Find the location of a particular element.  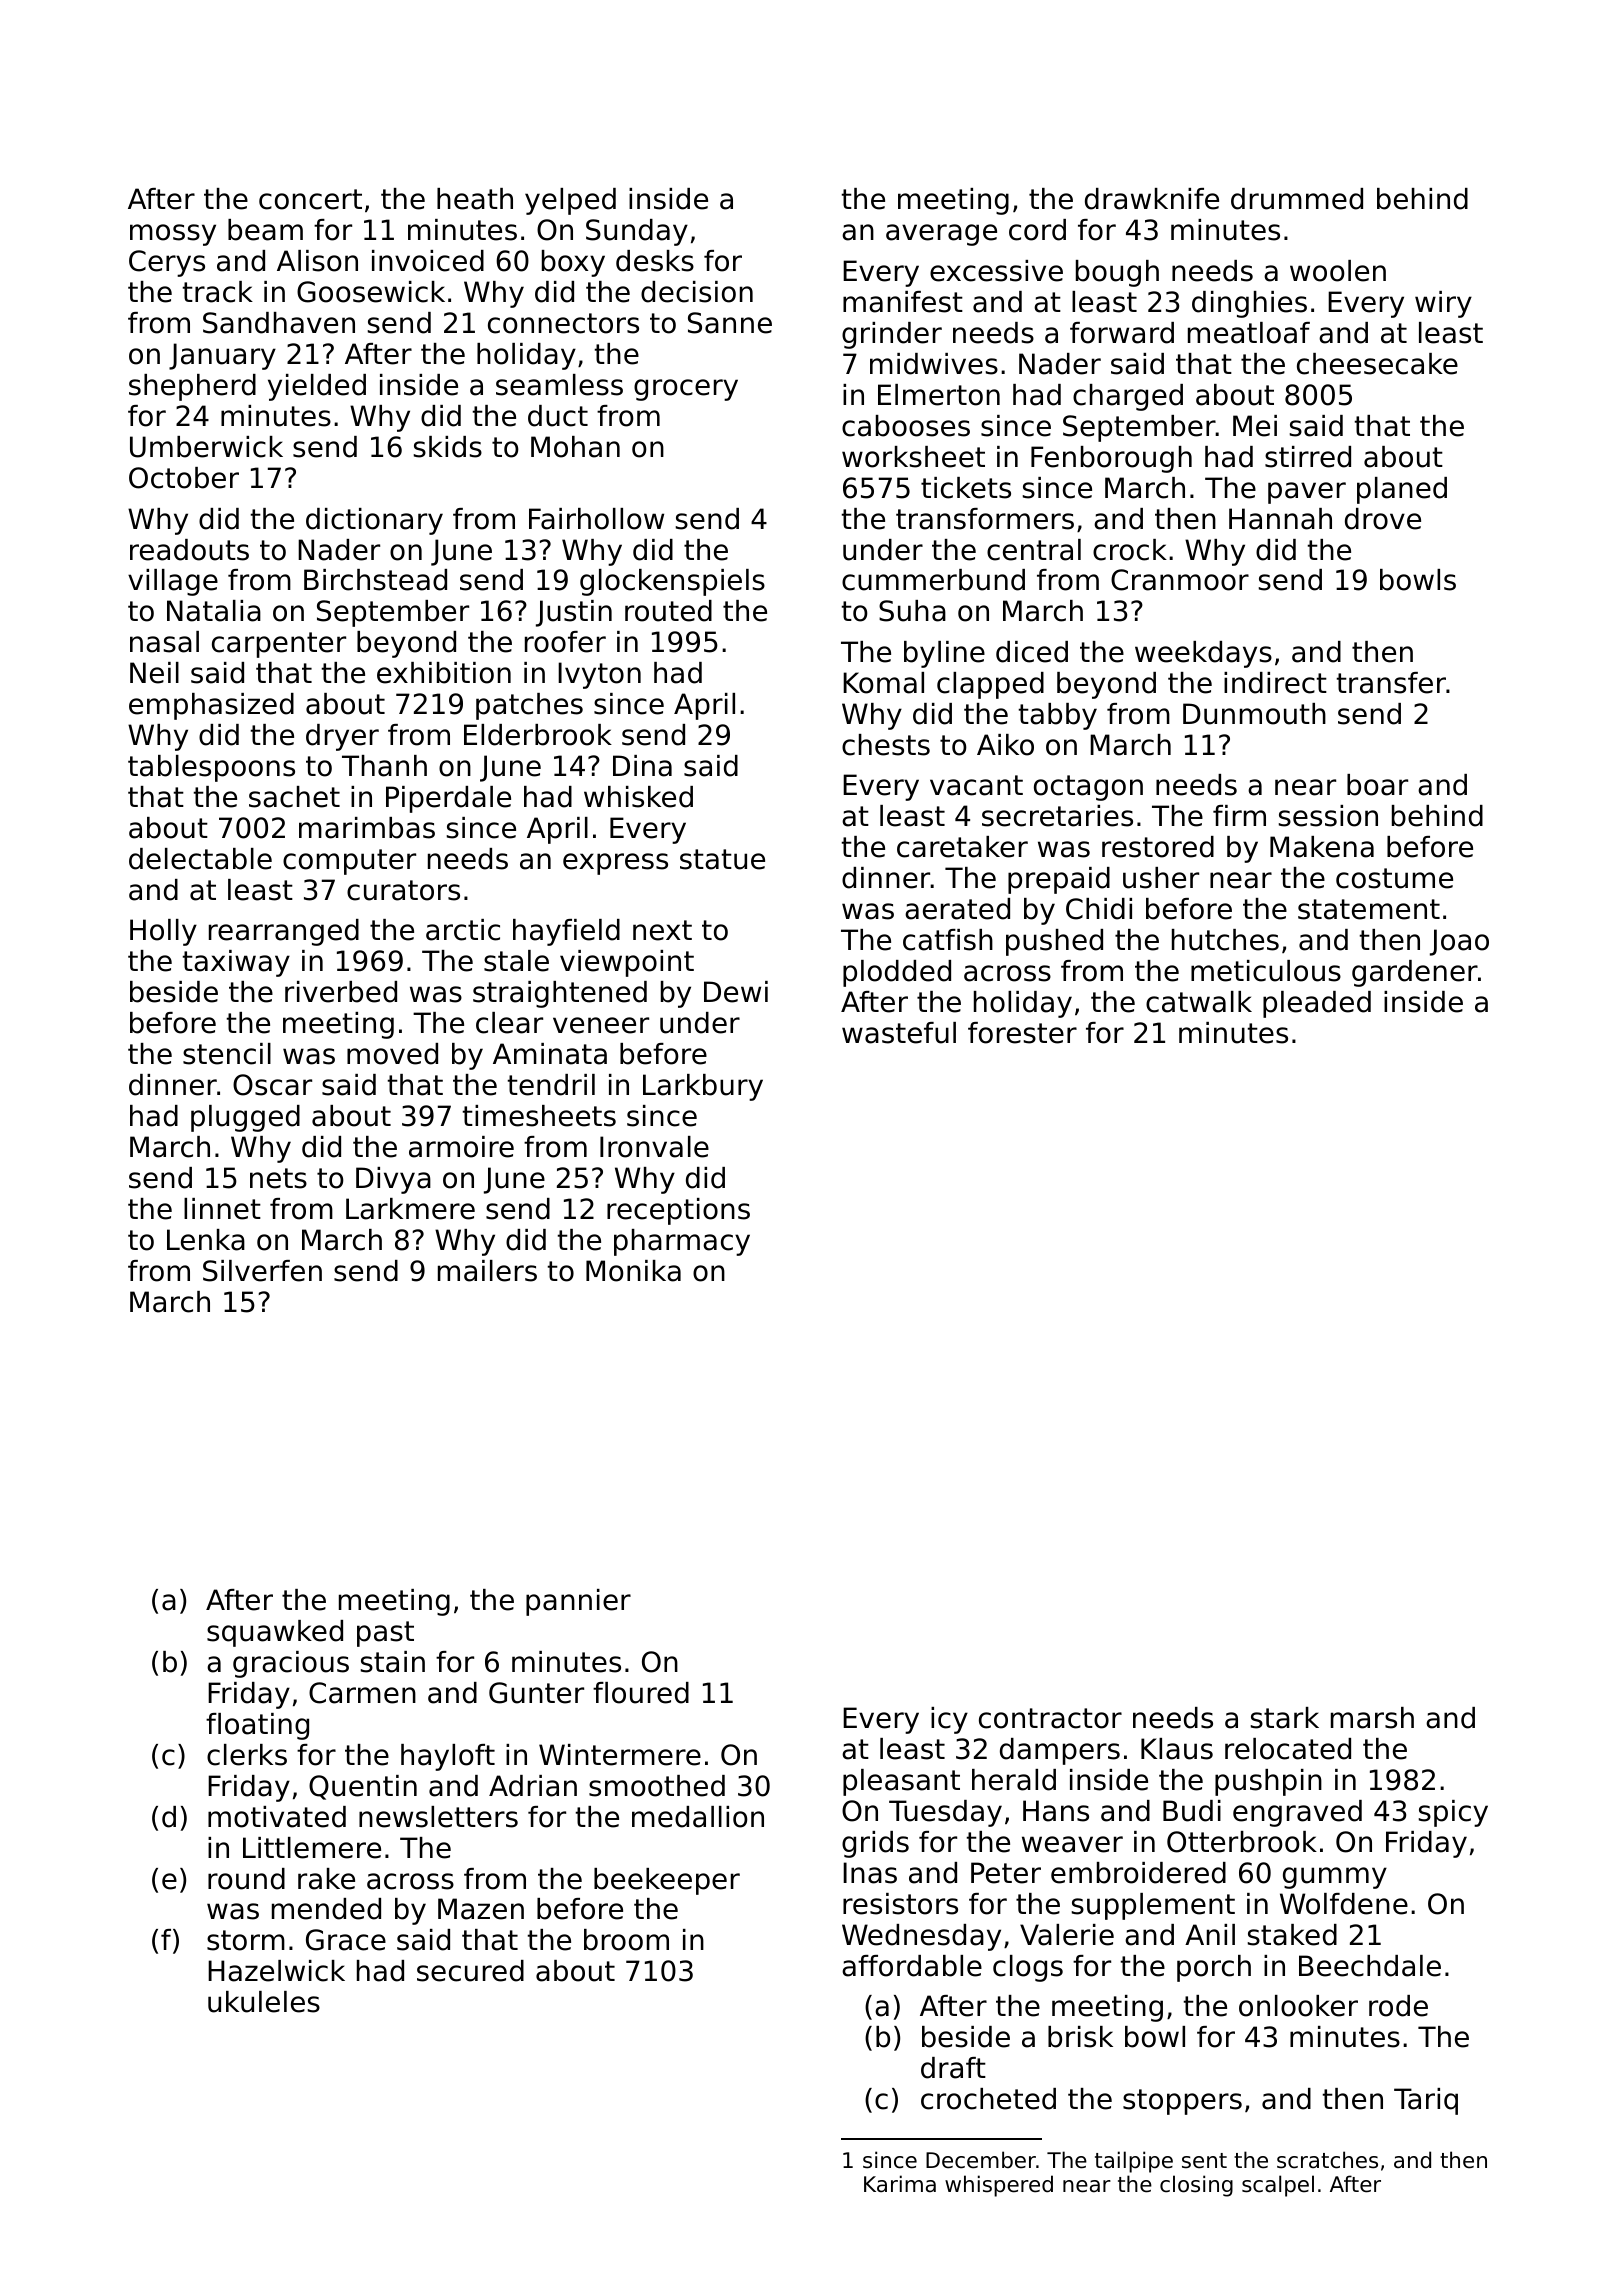

Umberwick is located at coordinates (206, 447).
